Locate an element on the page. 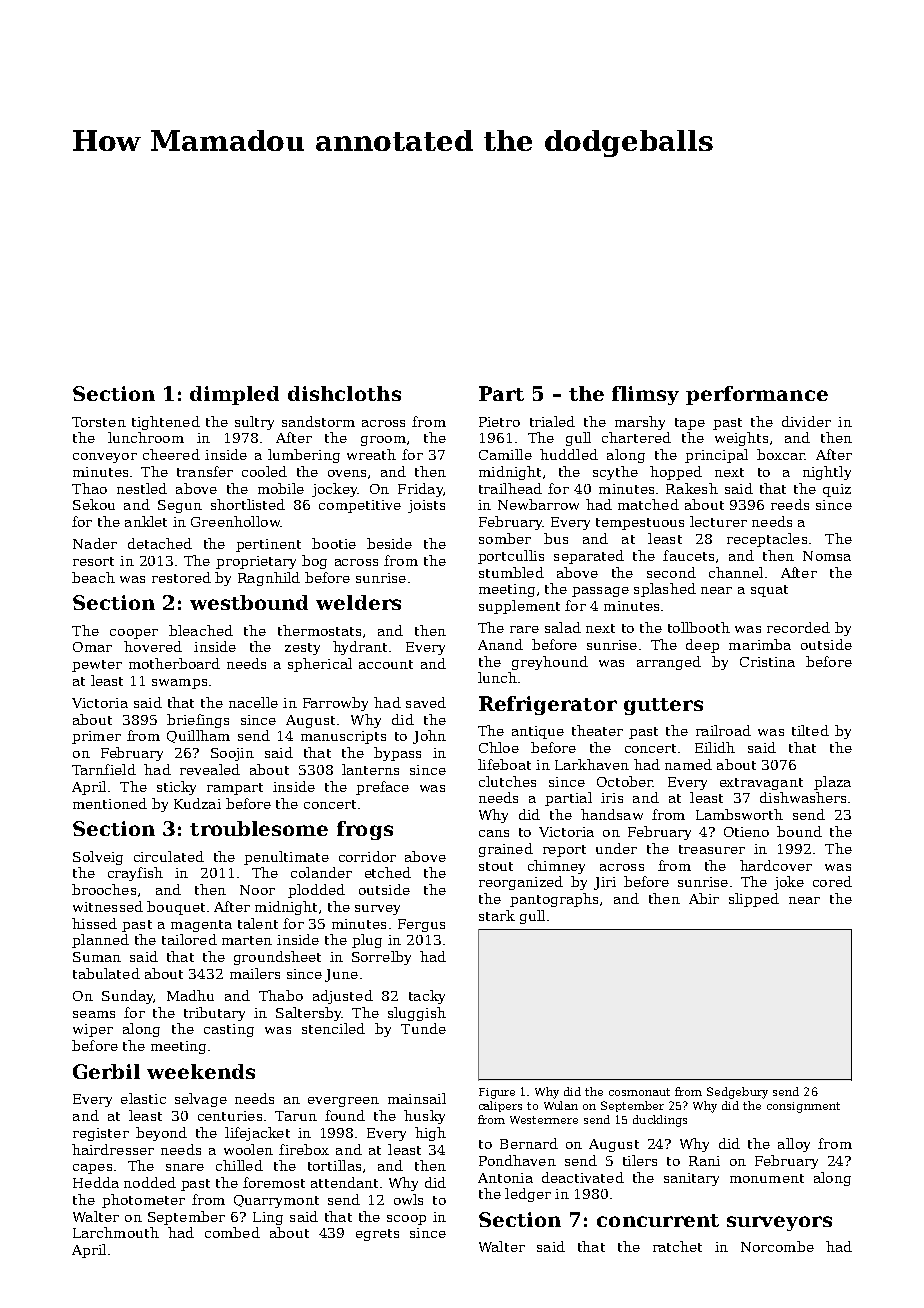 The width and height of the page is (924, 1308). divider is located at coordinates (806, 421).
